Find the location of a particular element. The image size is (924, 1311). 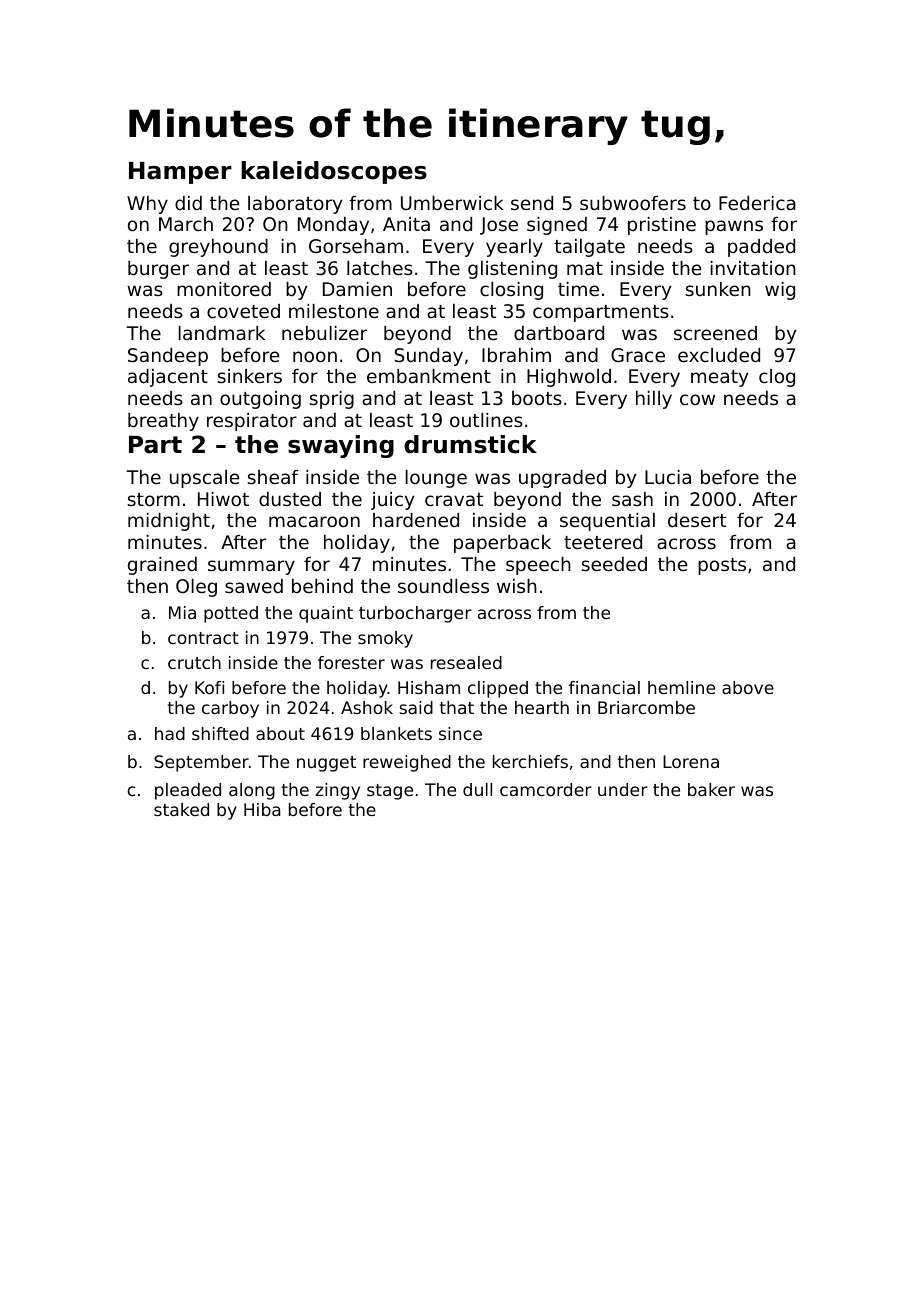

under is located at coordinates (623, 789).
